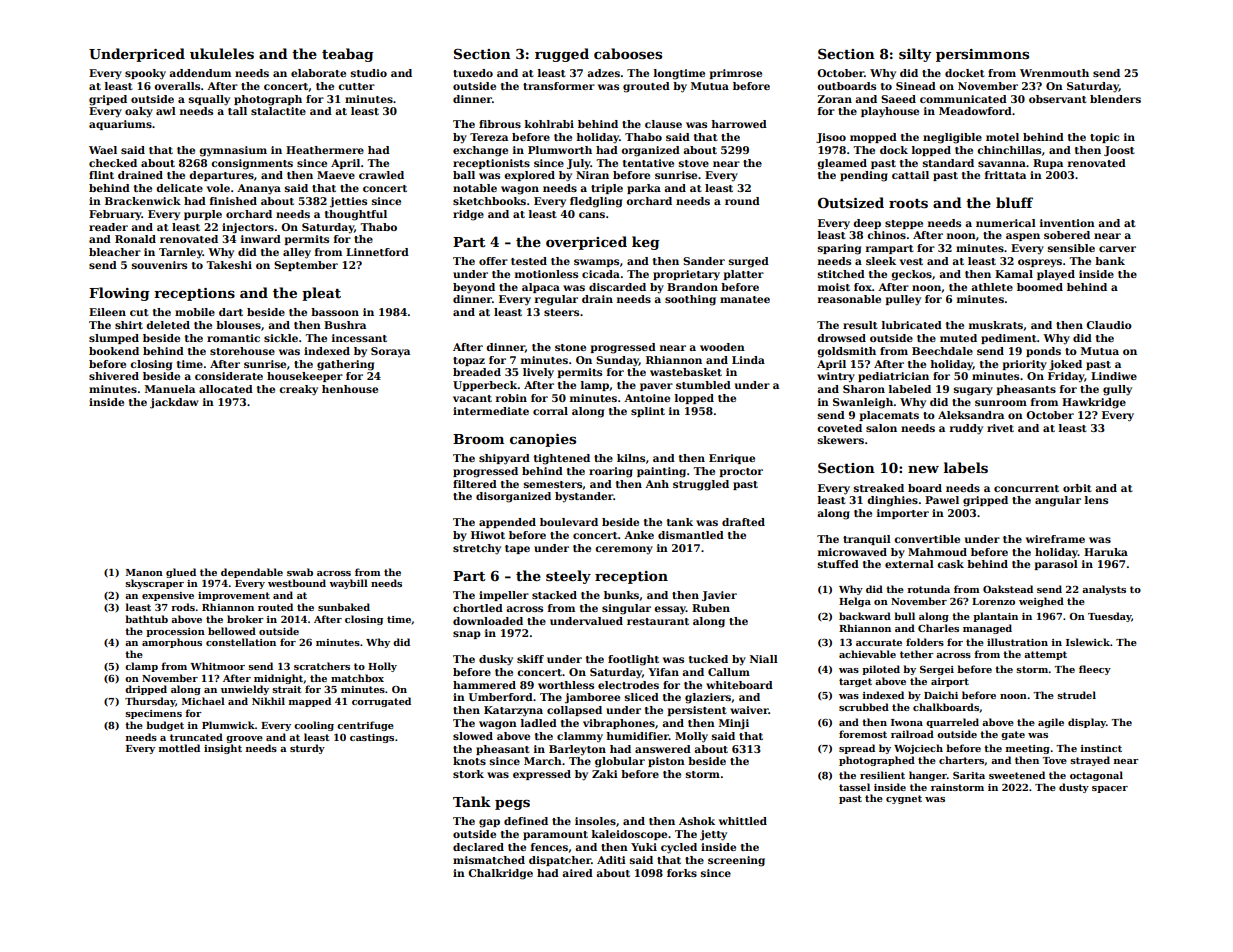  What do you see at coordinates (153, 714) in the screenshot?
I see `specimens` at bounding box center [153, 714].
